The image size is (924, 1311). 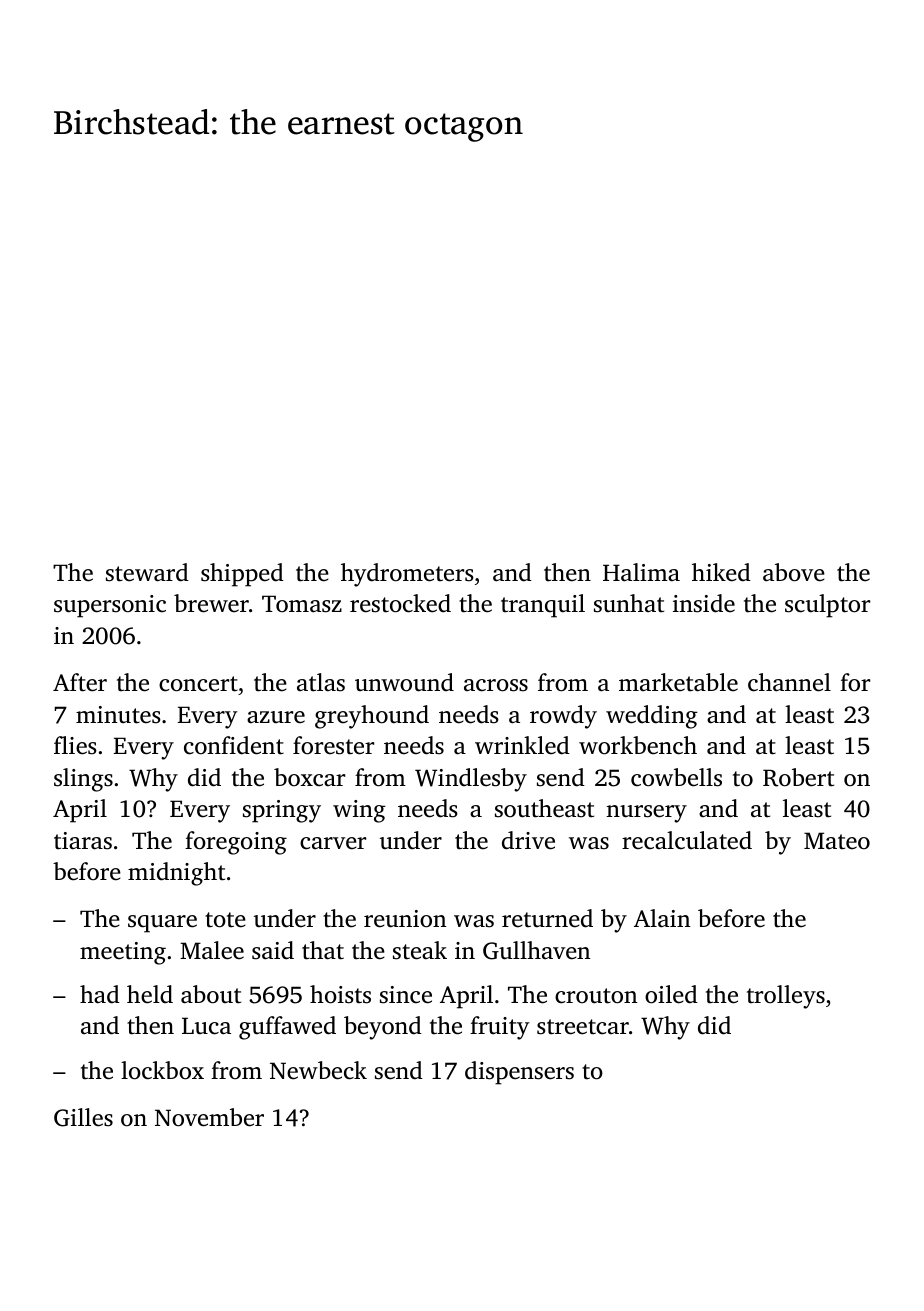 I want to click on fruity, so click(x=499, y=1028).
